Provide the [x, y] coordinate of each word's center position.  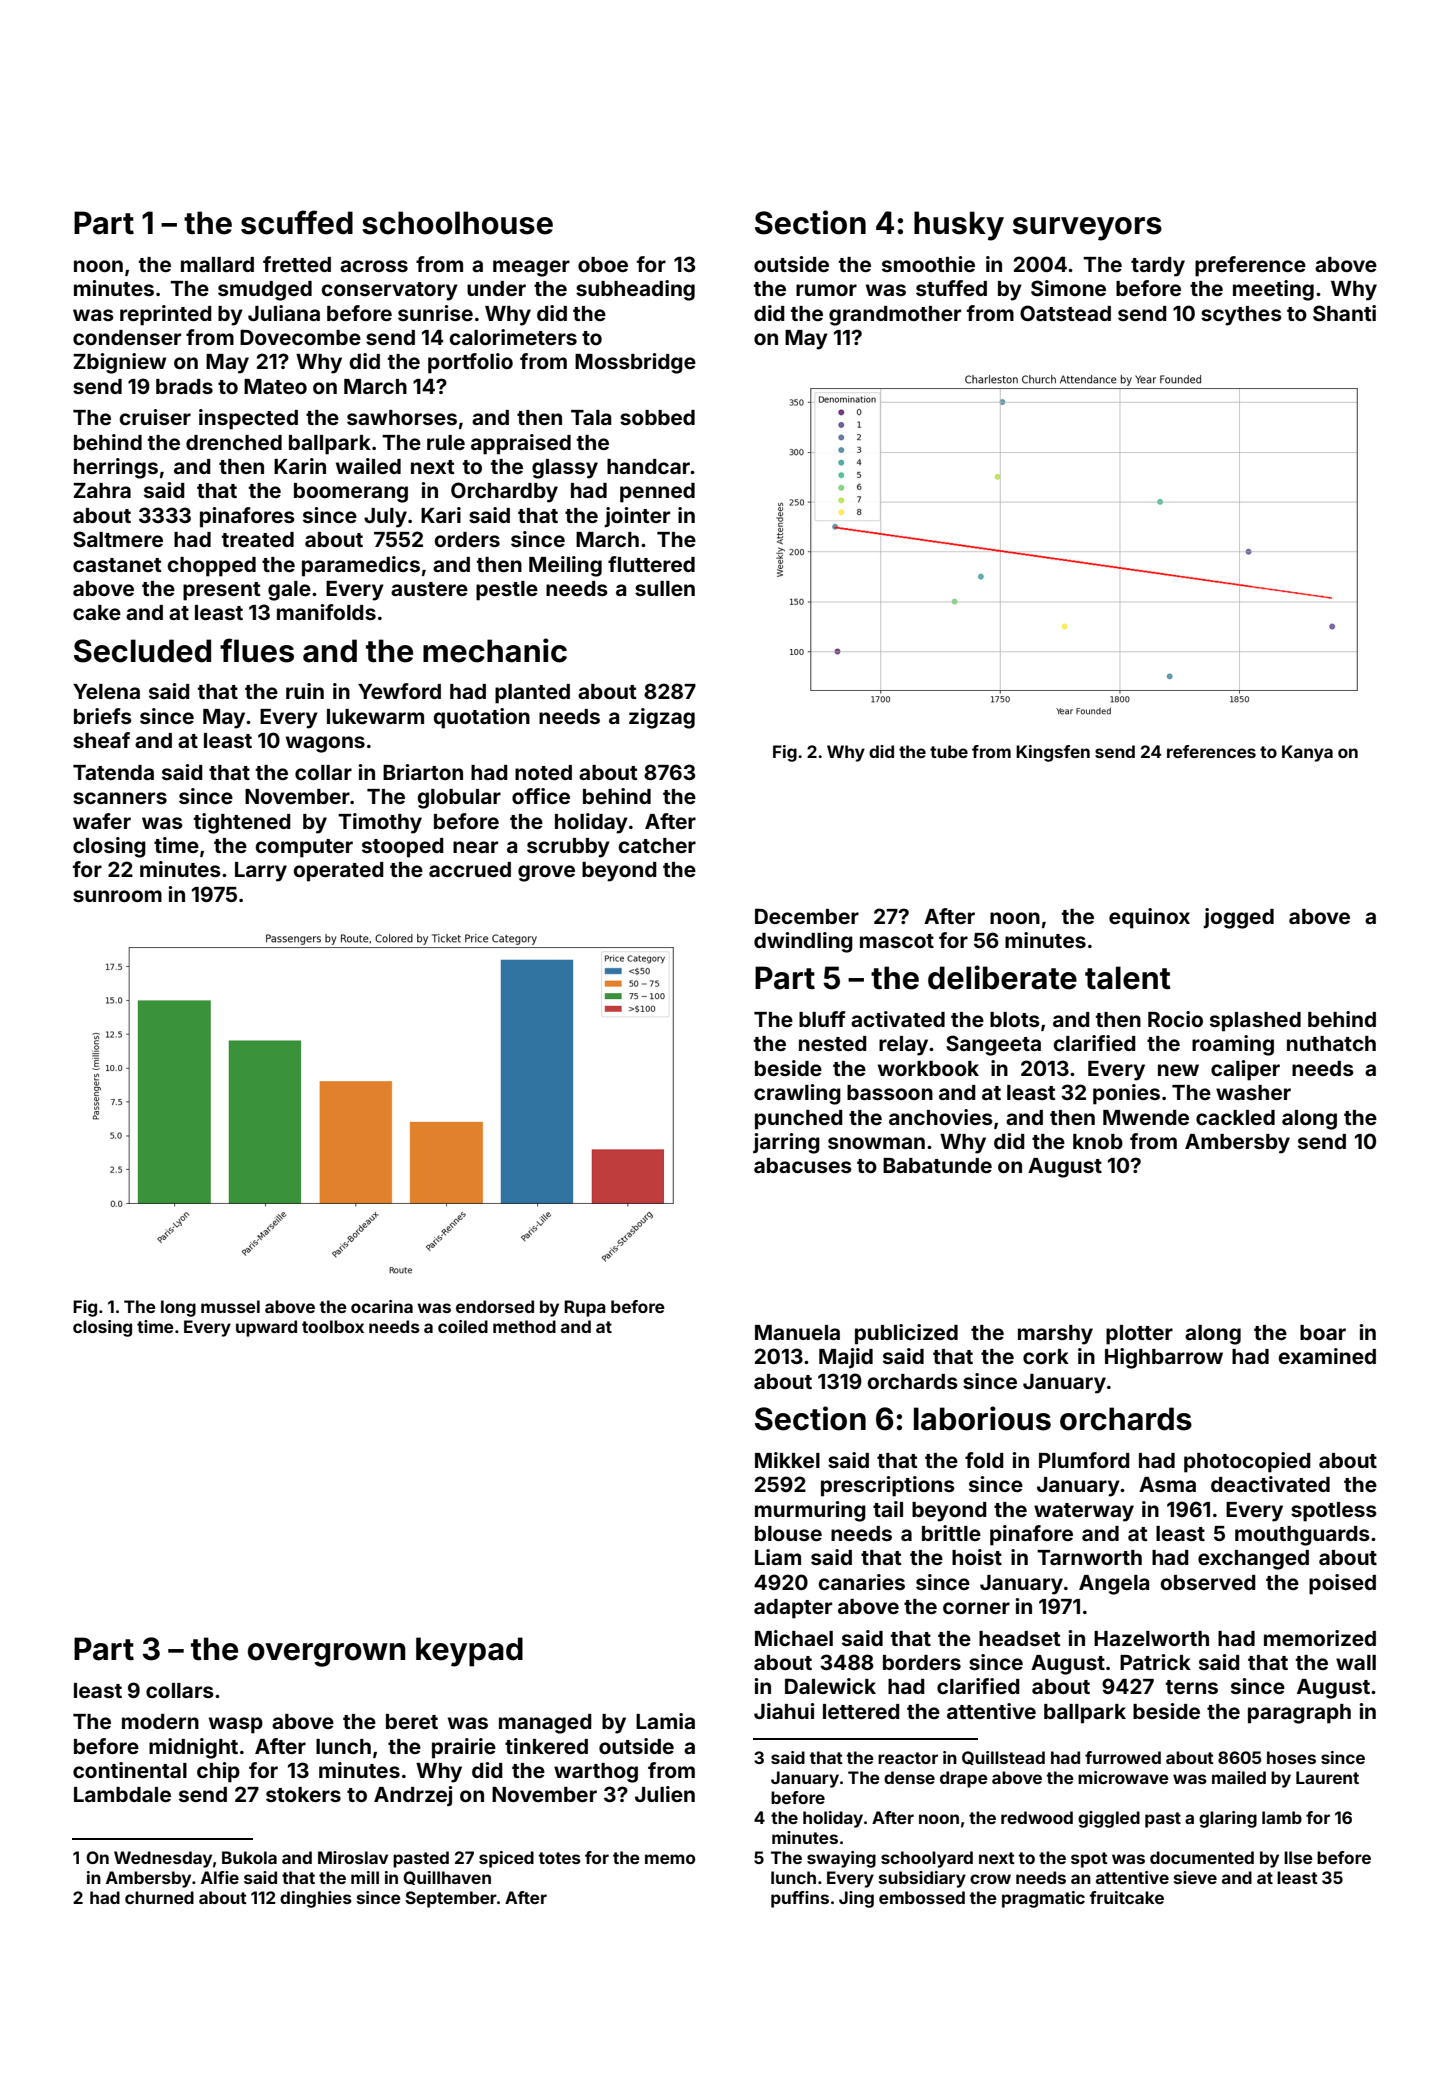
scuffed [297, 222]
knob [1098, 1141]
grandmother [895, 316]
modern [160, 1721]
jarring [786, 1143]
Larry [261, 872]
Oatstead [1065, 313]
